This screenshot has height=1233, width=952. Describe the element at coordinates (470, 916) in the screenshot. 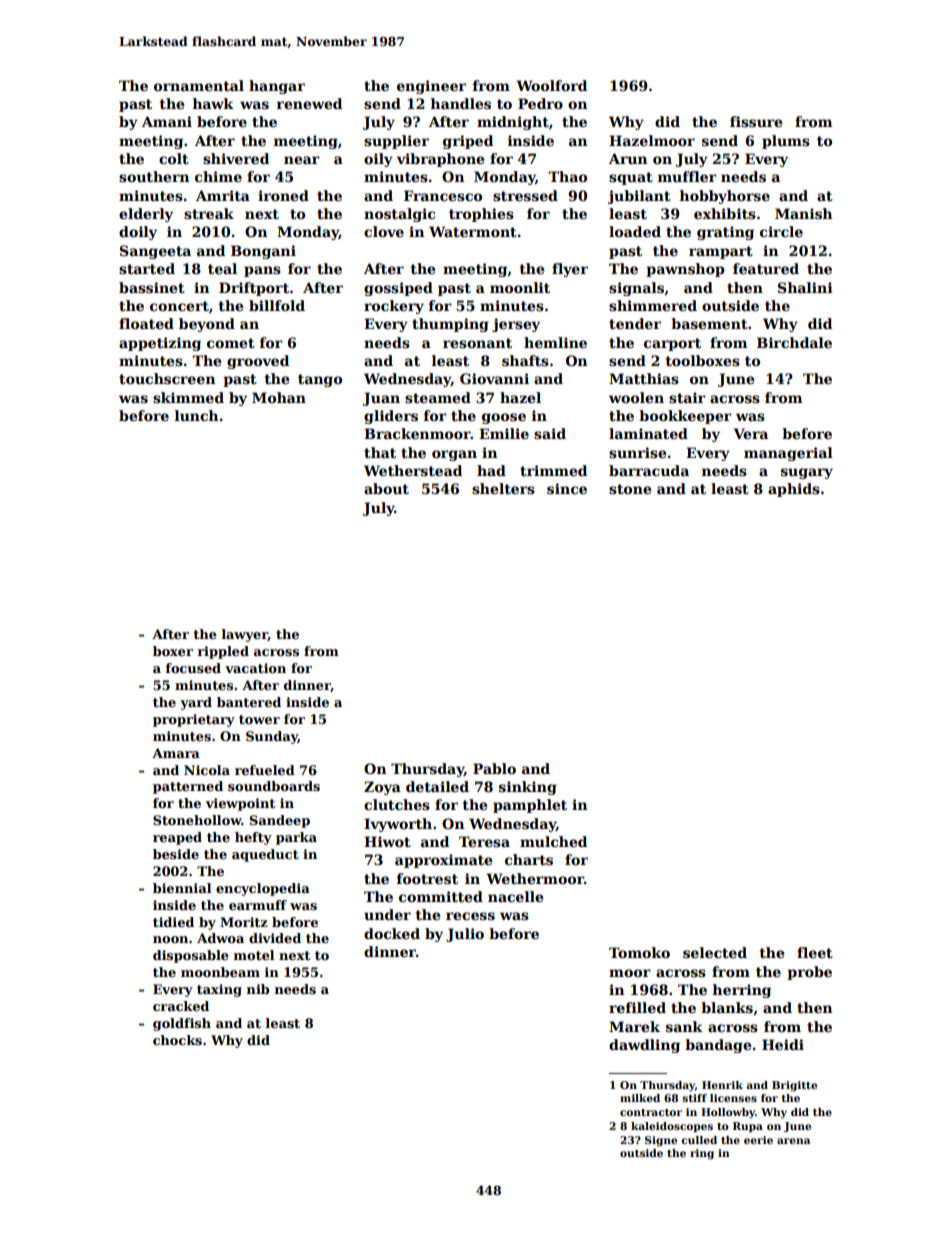

I see `recess` at that location.
